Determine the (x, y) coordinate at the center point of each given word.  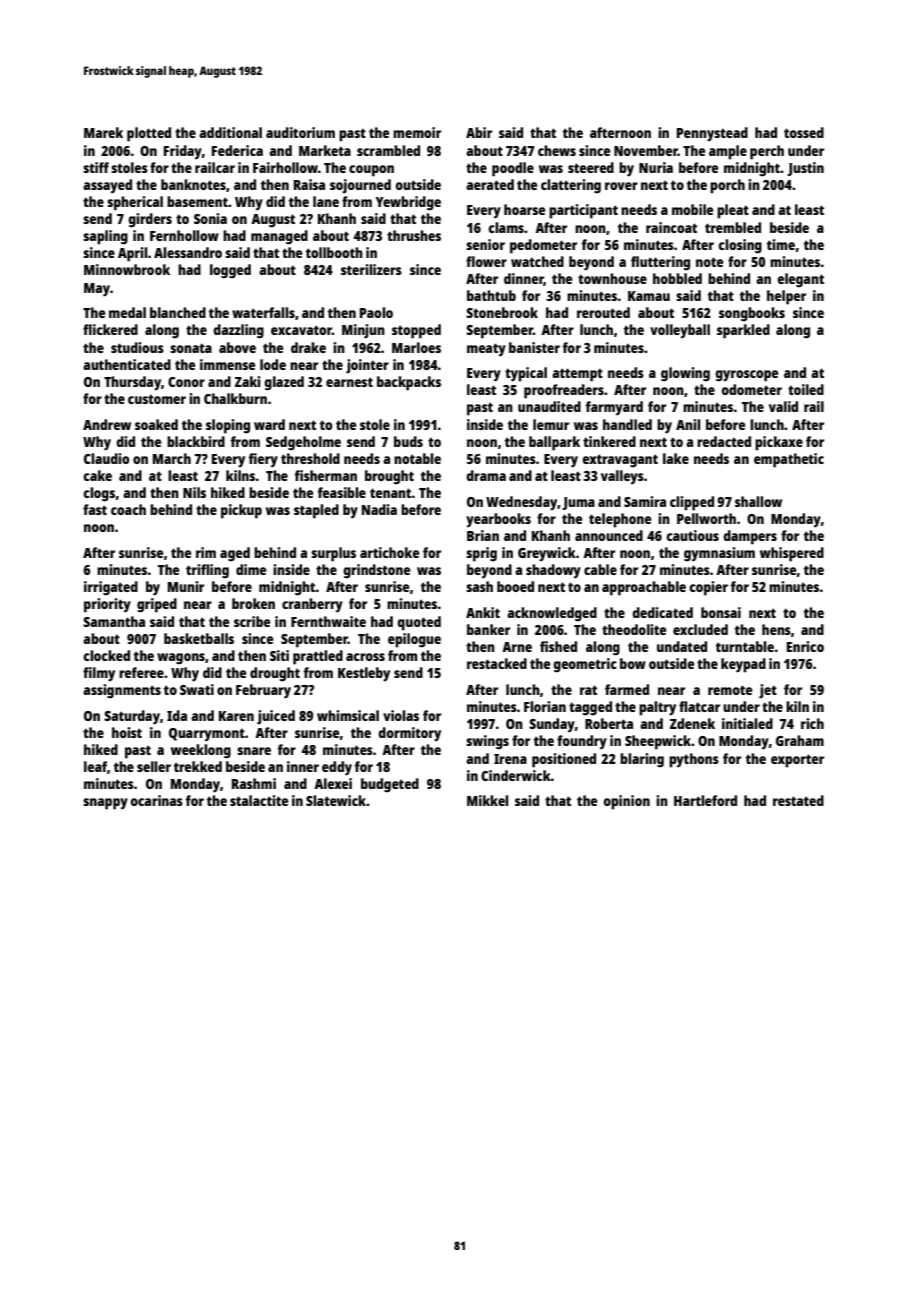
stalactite (259, 800)
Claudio (107, 458)
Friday (183, 152)
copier (708, 588)
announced (609, 535)
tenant (391, 493)
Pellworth (706, 518)
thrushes (414, 235)
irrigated (111, 588)
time (781, 244)
